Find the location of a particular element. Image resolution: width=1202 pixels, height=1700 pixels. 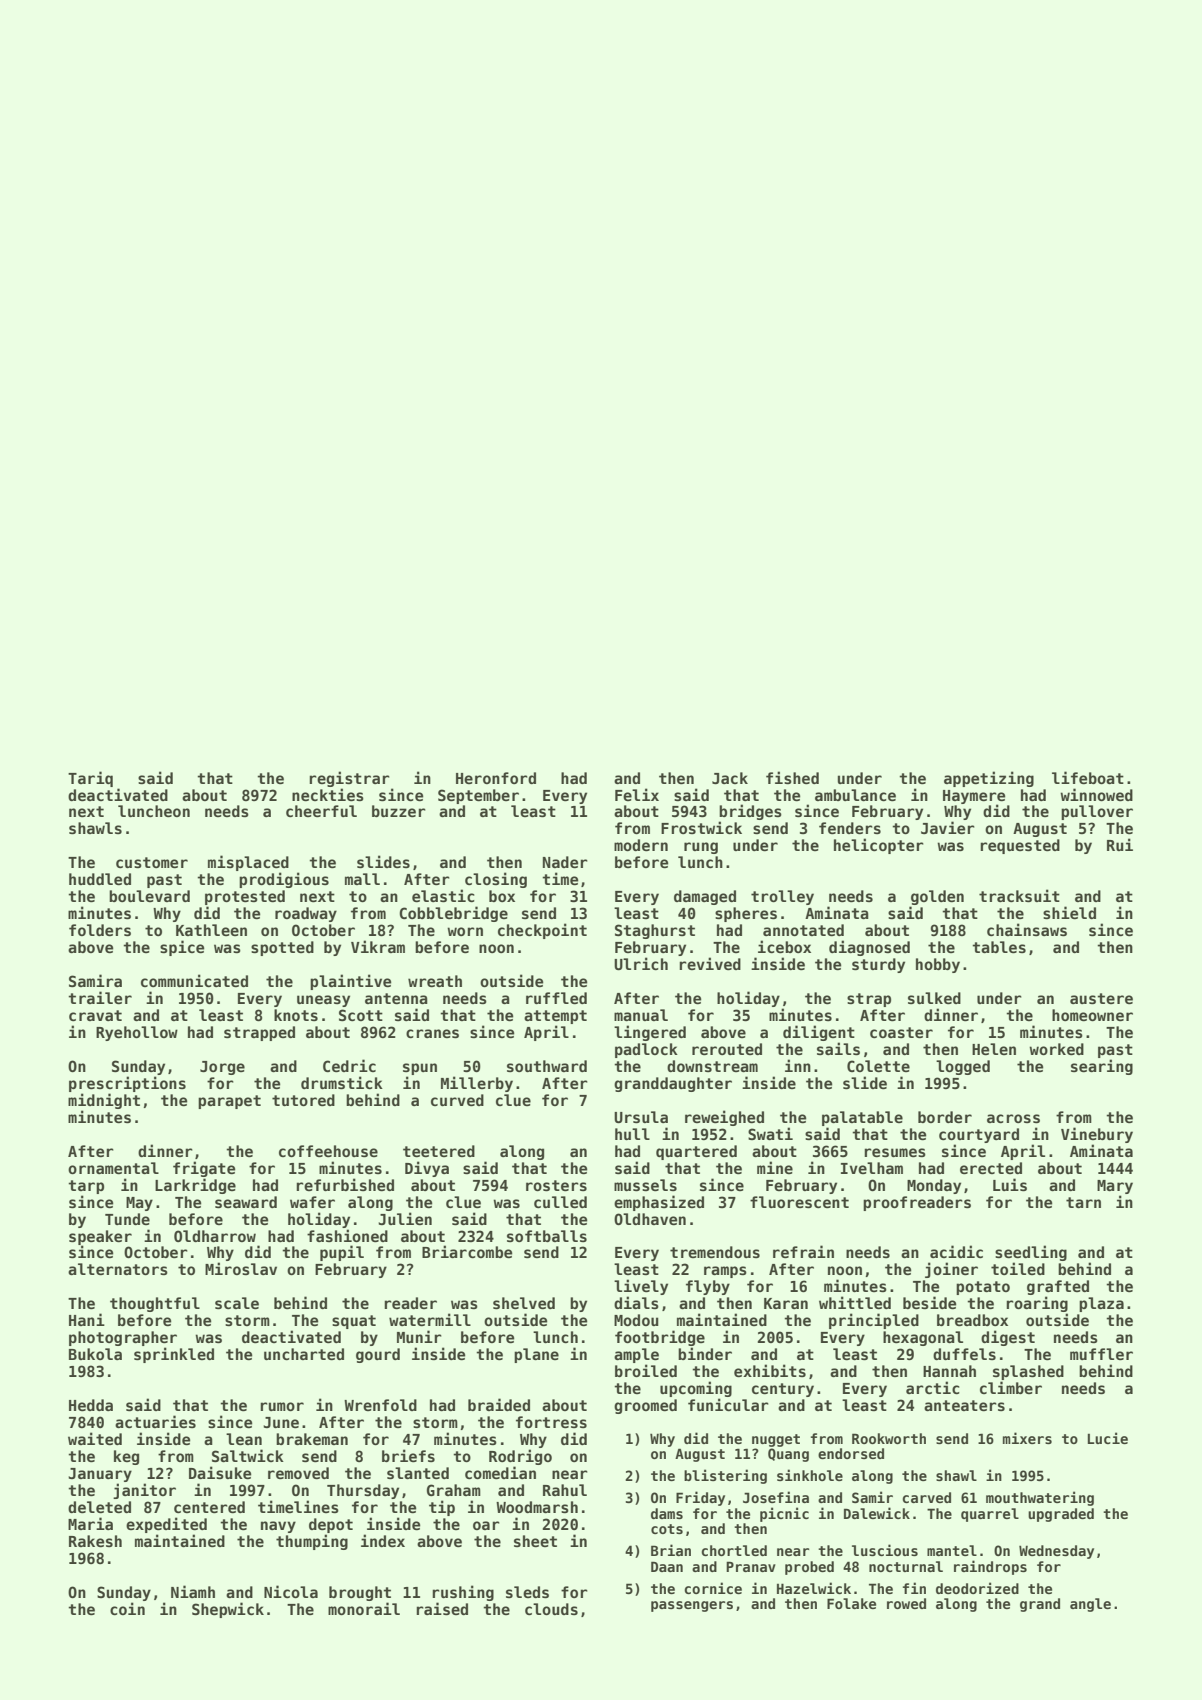

Hazelwick is located at coordinates (814, 1588).
